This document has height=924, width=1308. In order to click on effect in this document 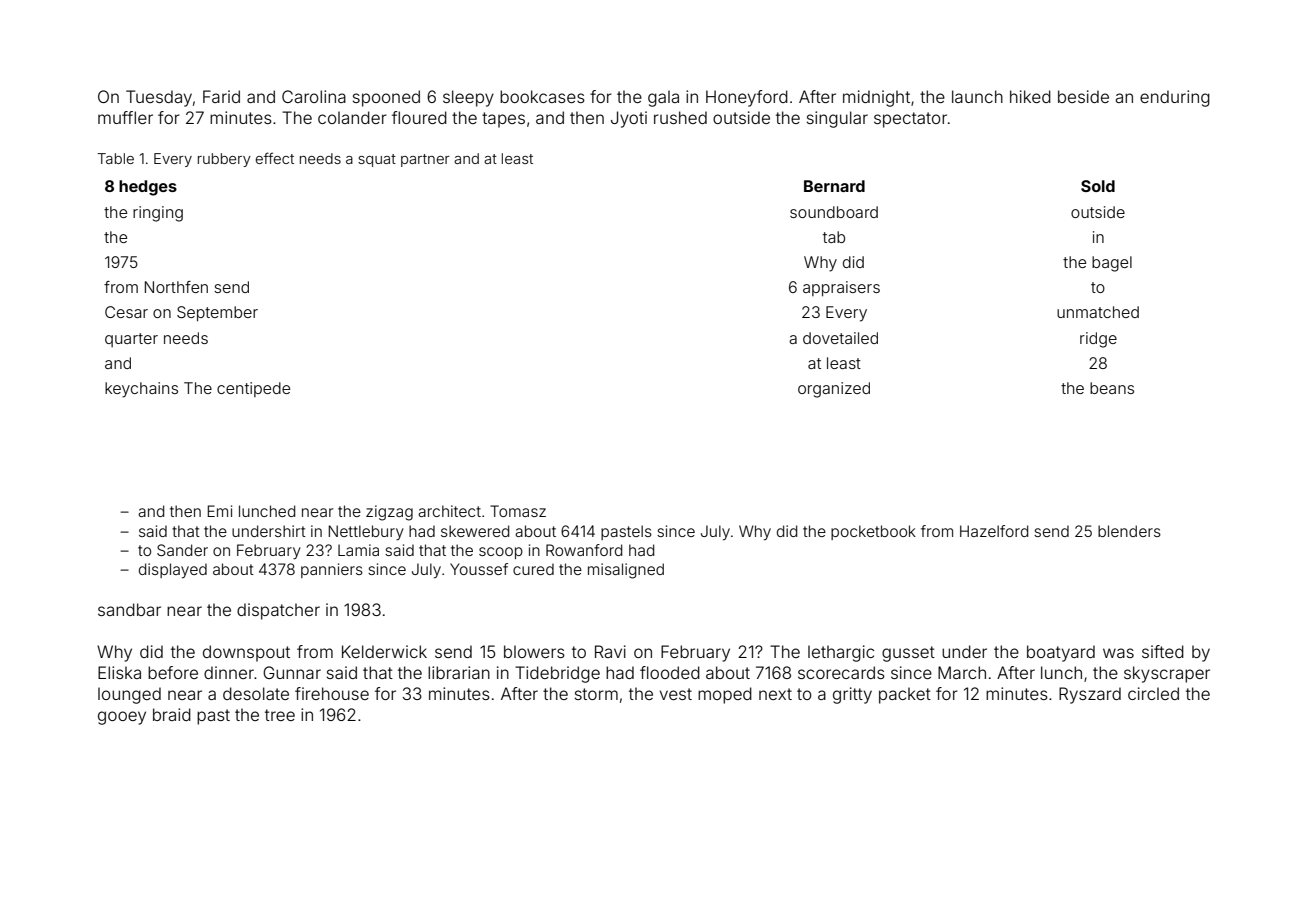, I will do `click(275, 158)`.
